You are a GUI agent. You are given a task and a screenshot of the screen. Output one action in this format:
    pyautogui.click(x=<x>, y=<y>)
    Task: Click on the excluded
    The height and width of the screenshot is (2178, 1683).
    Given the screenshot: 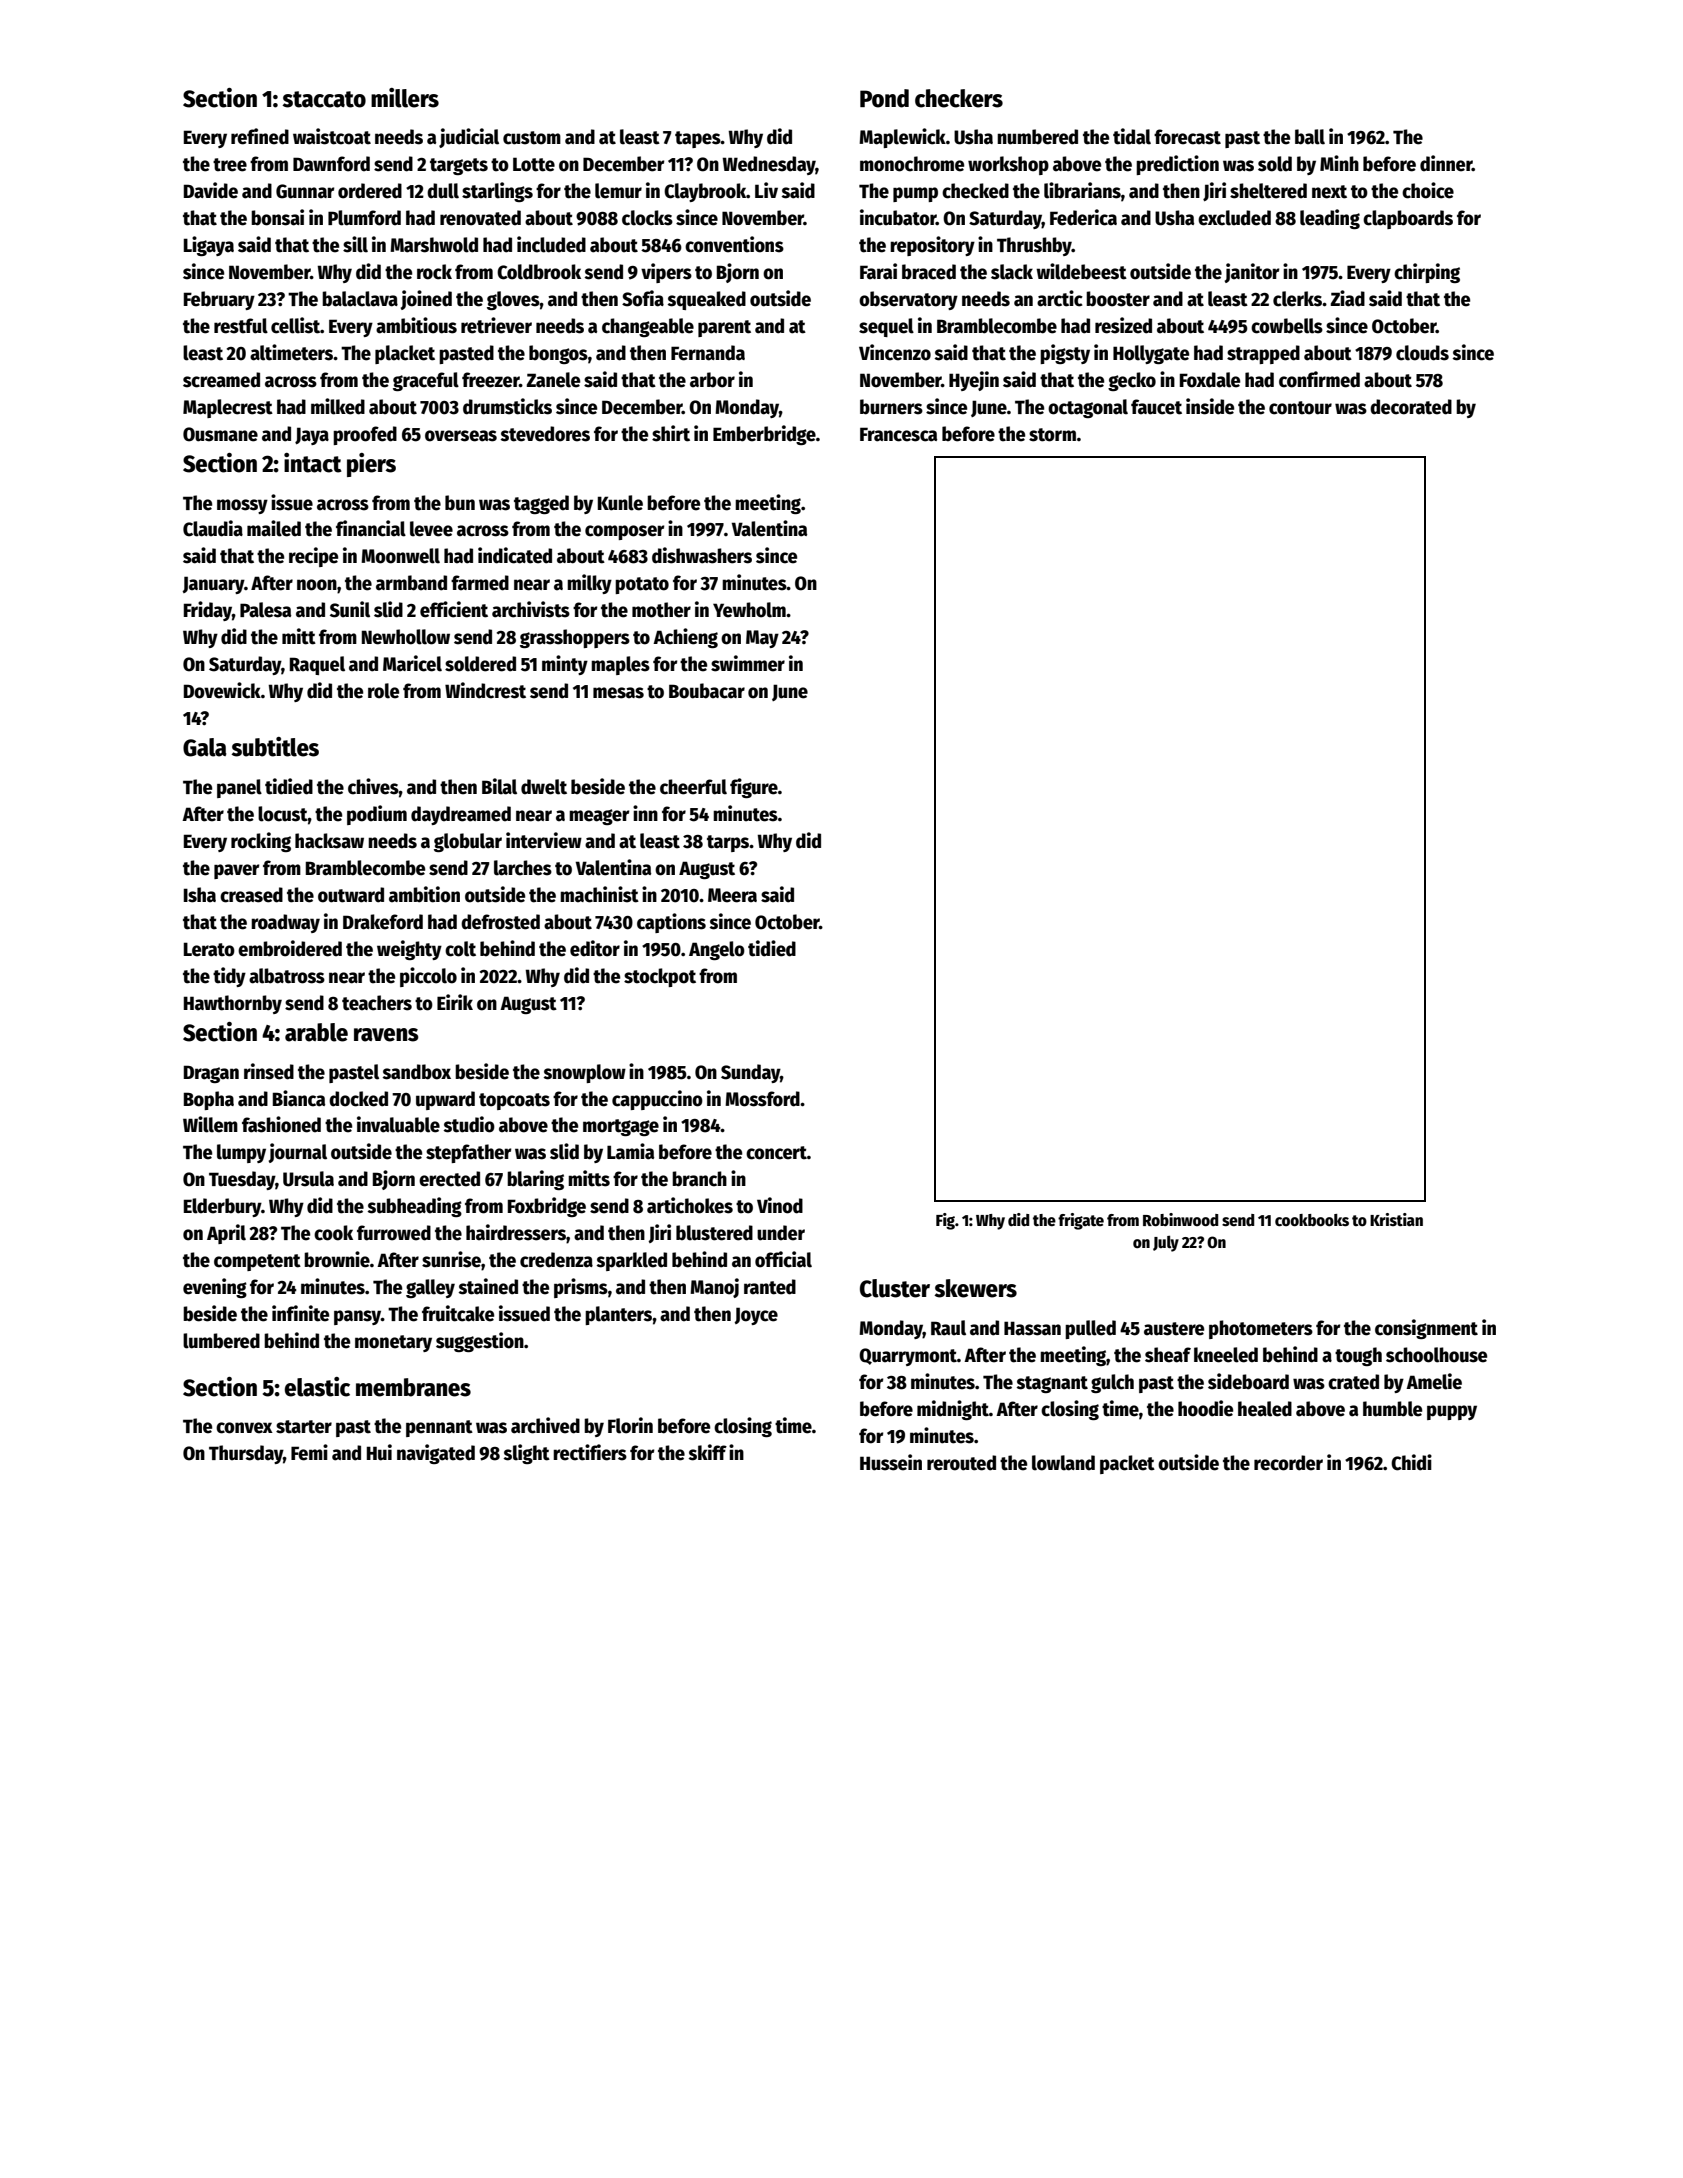 What is the action you would take?
    pyautogui.click(x=1234, y=218)
